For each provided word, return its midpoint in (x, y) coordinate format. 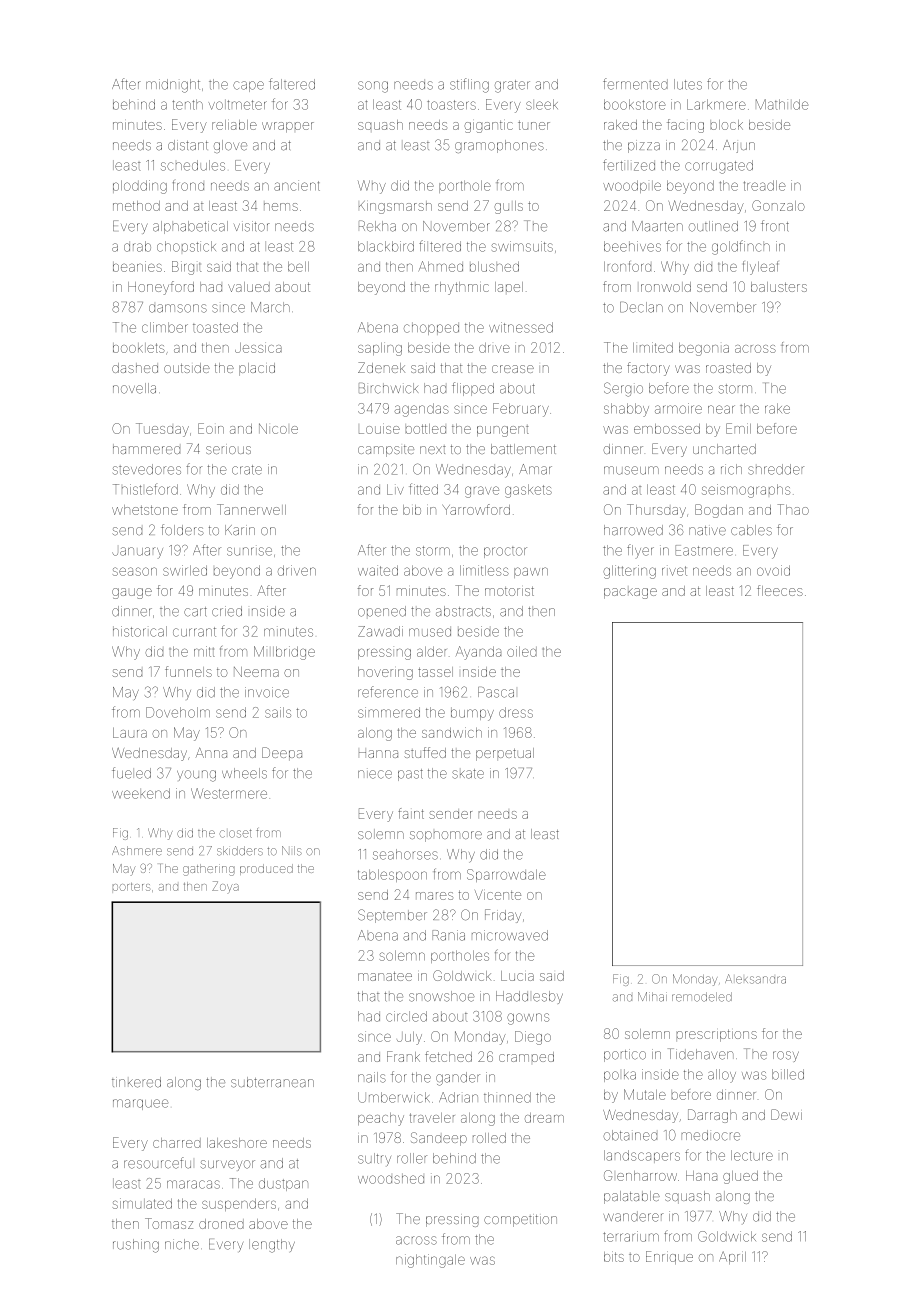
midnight (173, 86)
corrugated (719, 167)
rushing (136, 1246)
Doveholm (178, 712)
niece (375, 774)
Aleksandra (755, 979)
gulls (508, 207)
